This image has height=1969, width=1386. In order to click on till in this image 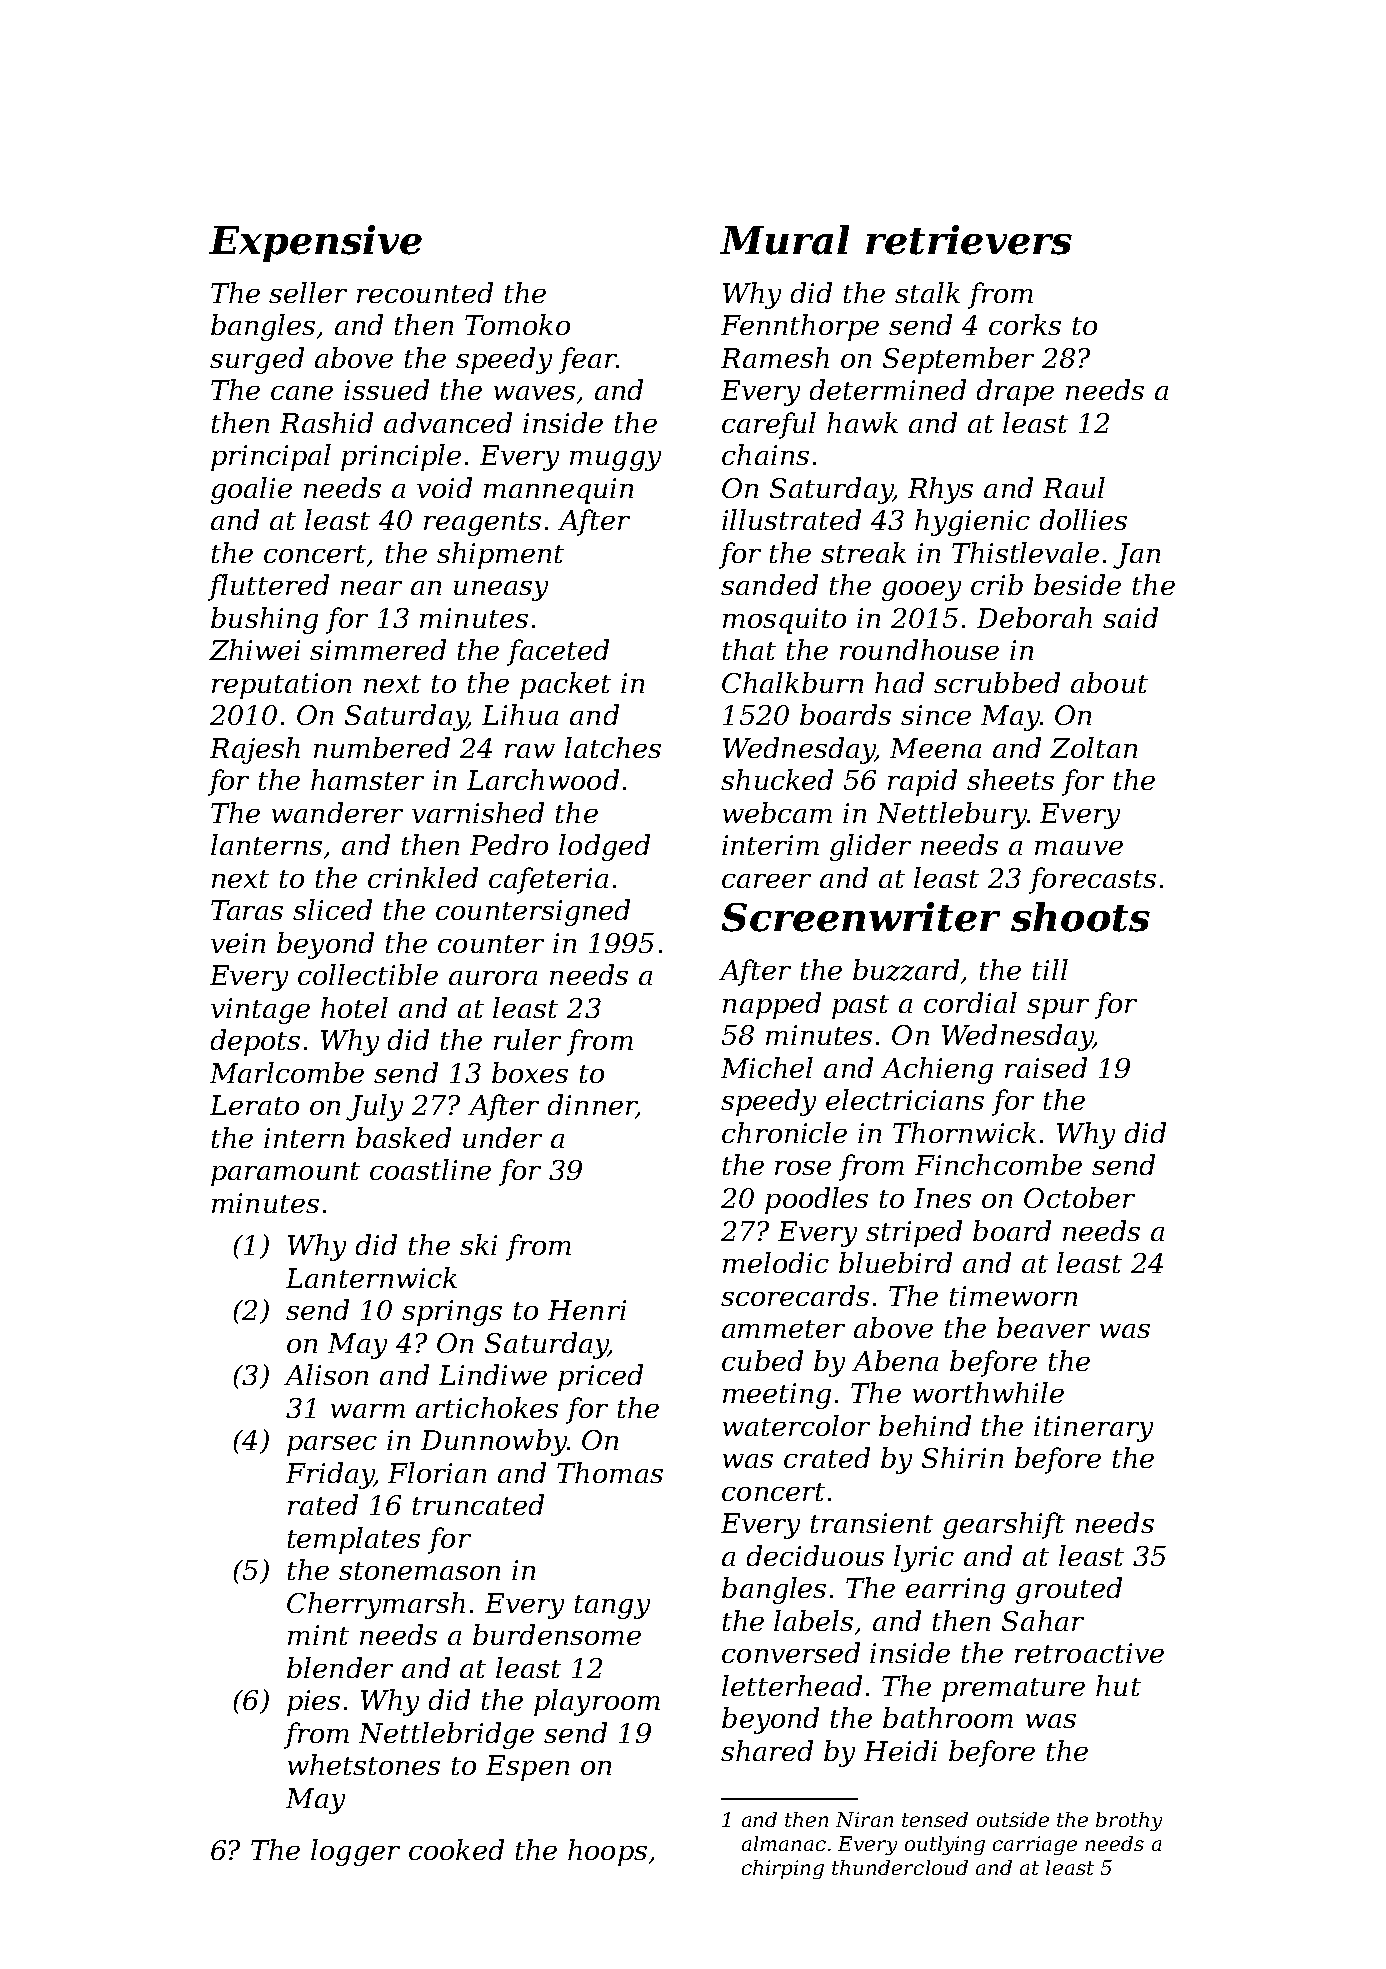, I will do `click(1050, 969)`.
